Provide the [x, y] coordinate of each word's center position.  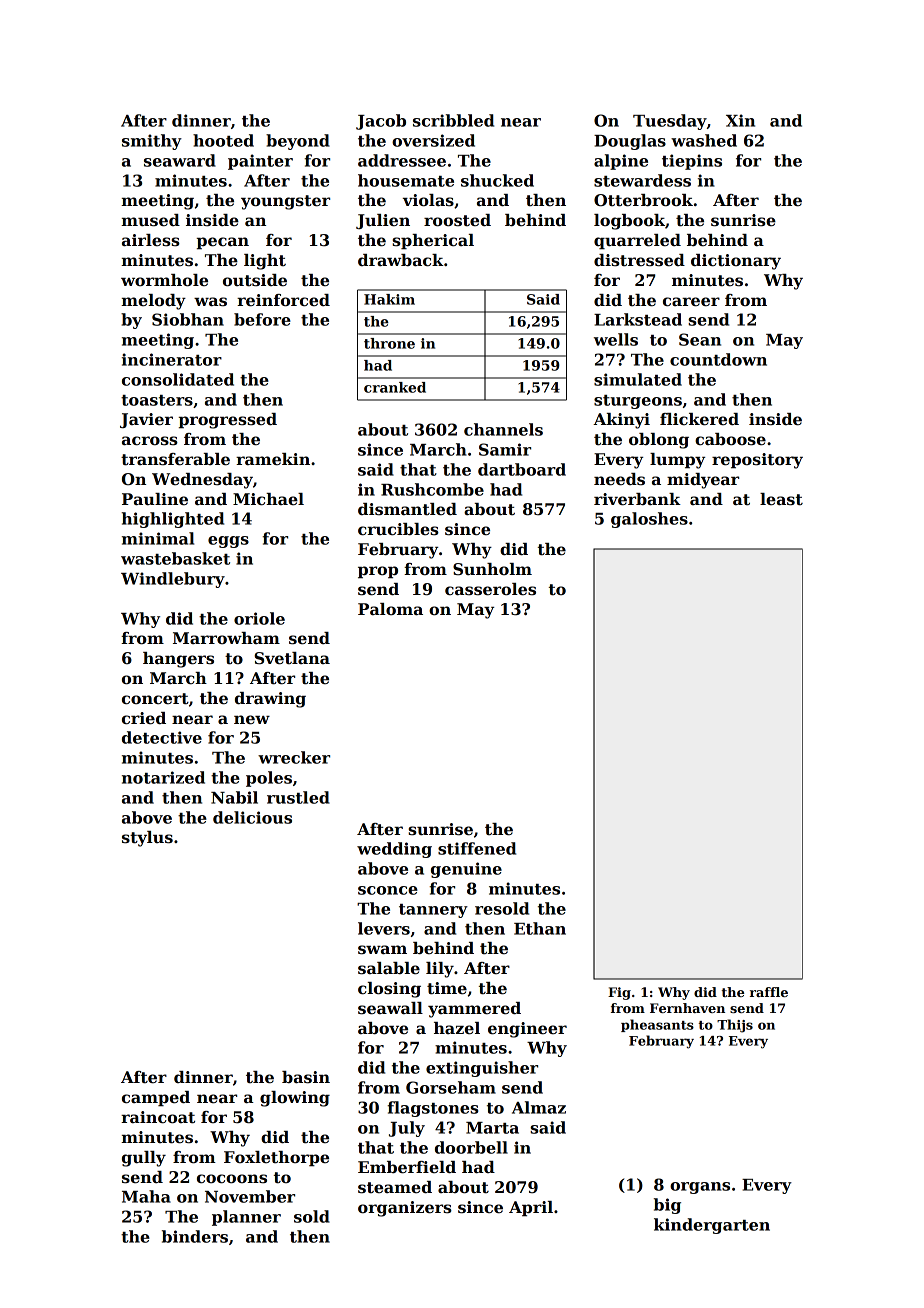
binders [195, 1236]
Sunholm [492, 569]
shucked [497, 180]
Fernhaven [687, 1008]
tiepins [692, 162]
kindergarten [712, 1226]
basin [306, 1077]
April [531, 1209]
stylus [147, 839]
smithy [152, 142]
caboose [730, 439]
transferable [175, 459]
